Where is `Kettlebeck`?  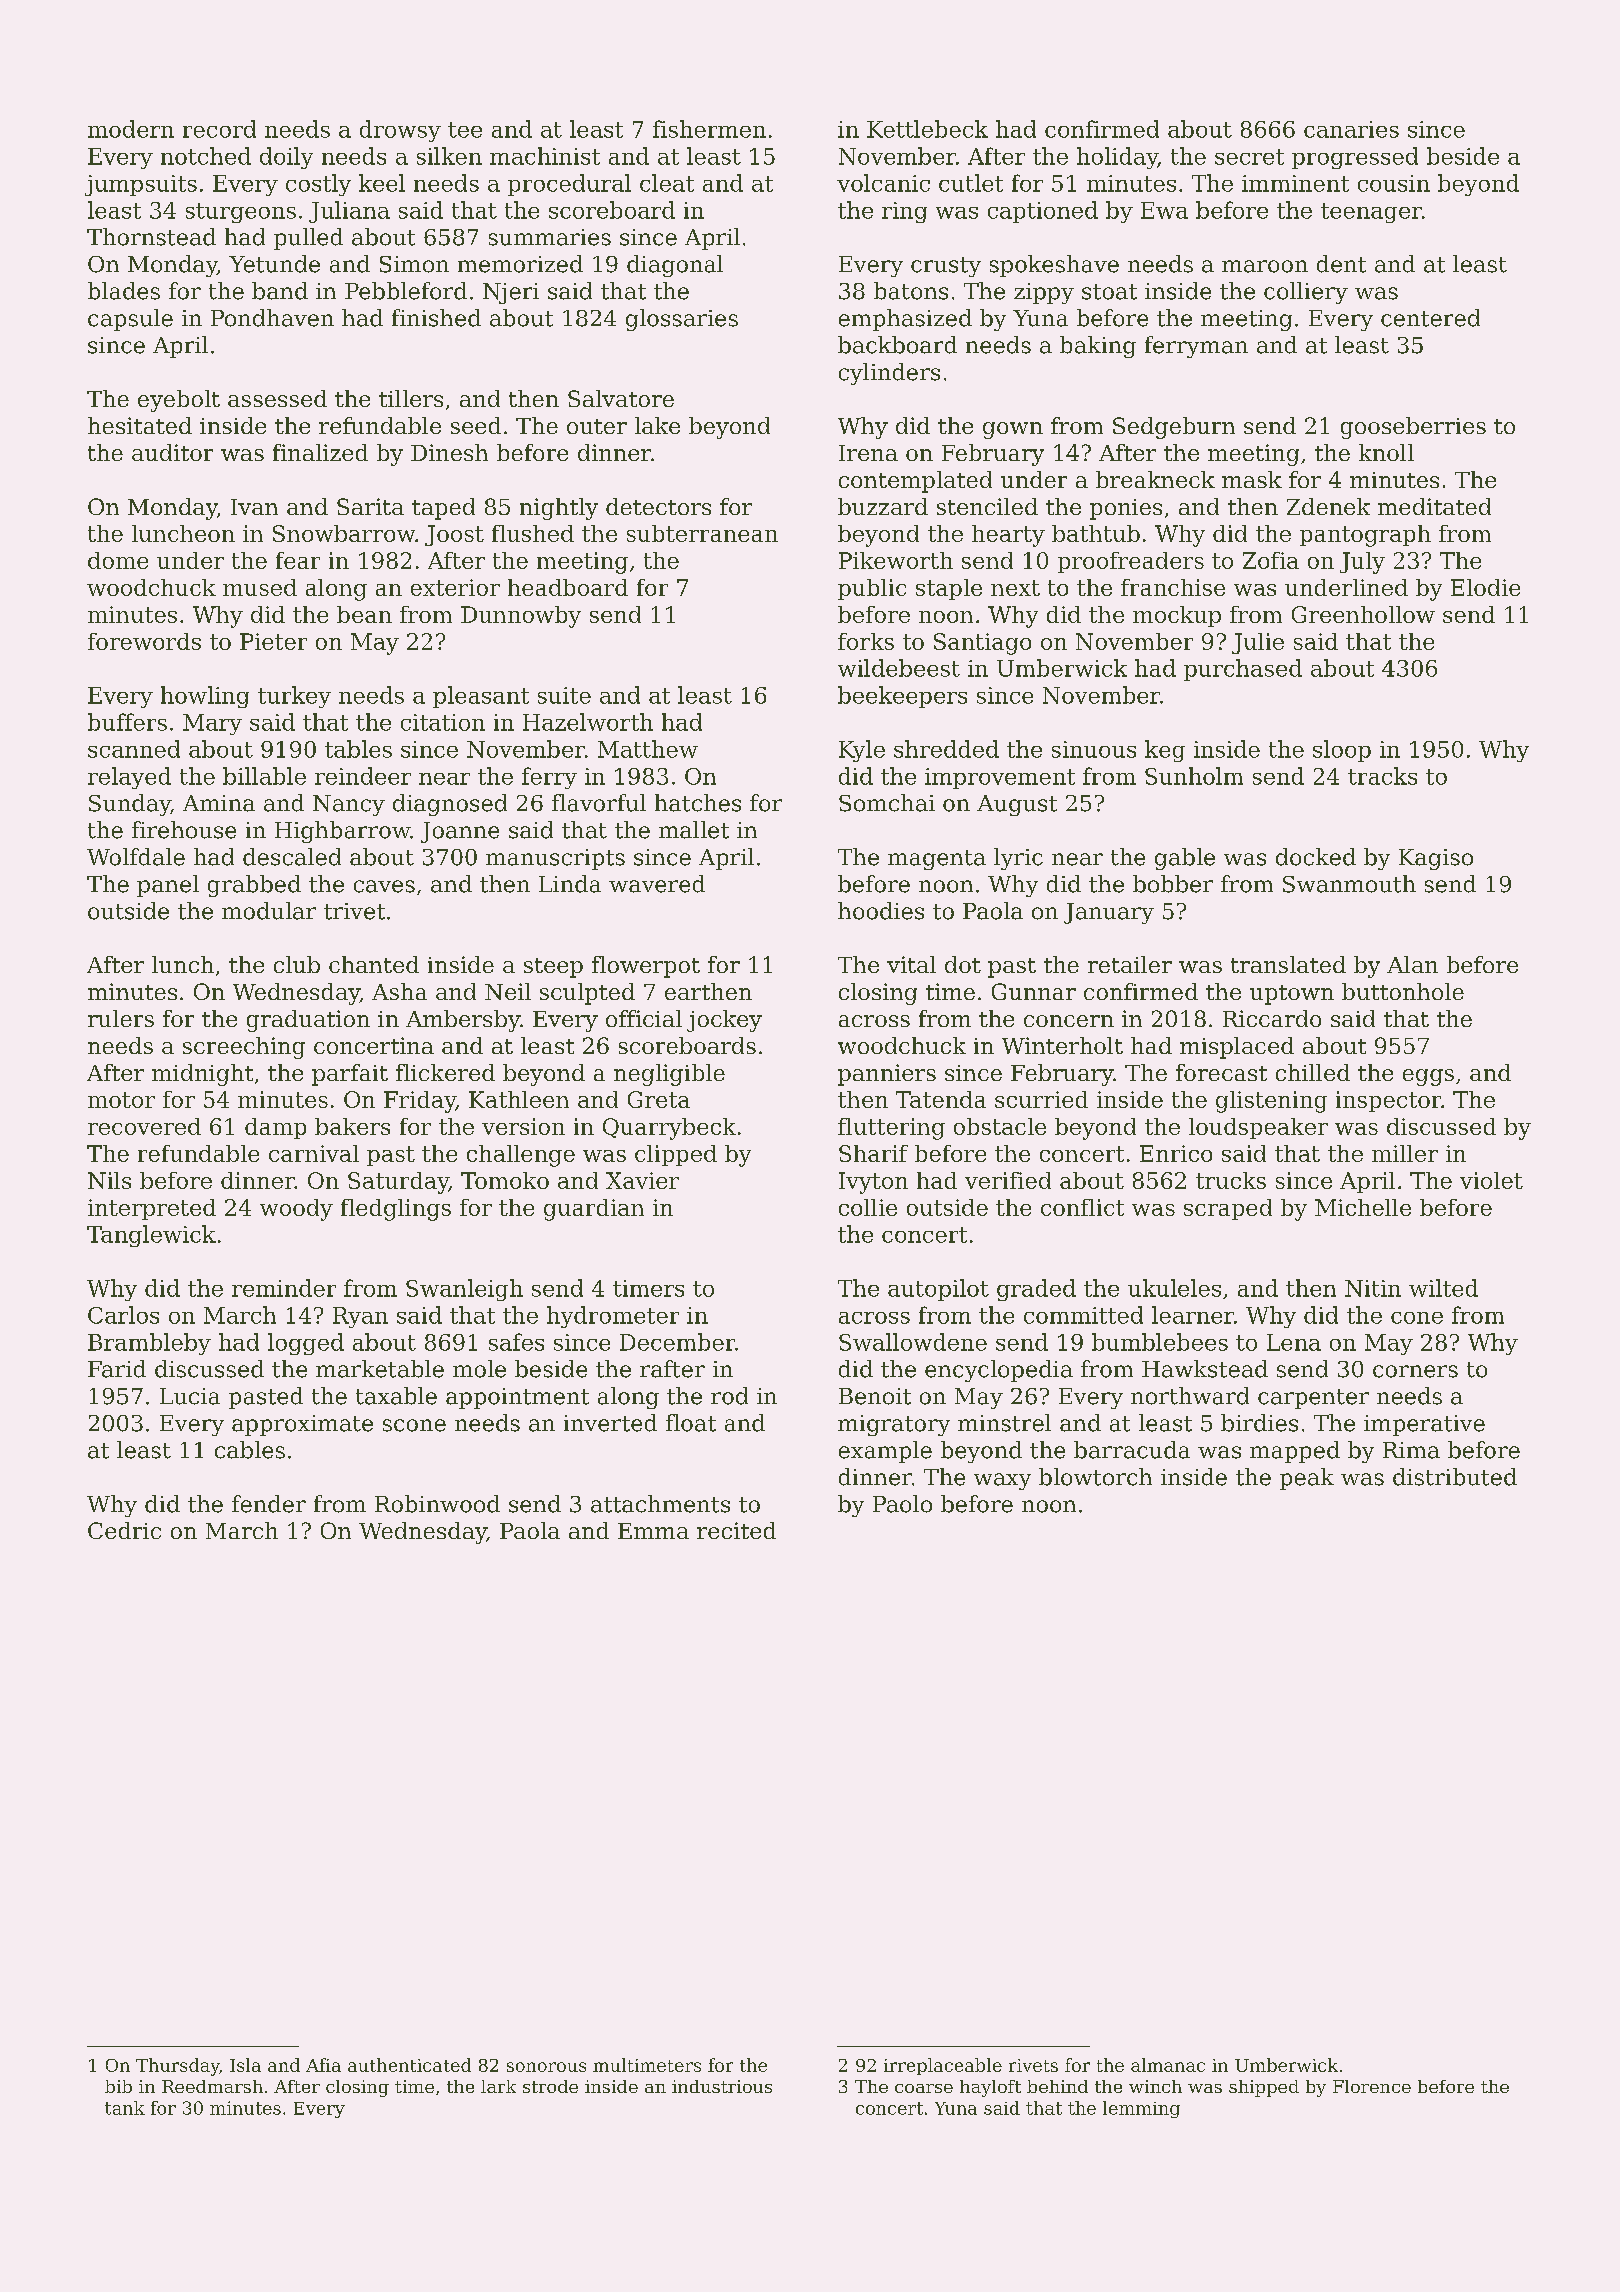 Kettlebeck is located at coordinates (927, 129).
